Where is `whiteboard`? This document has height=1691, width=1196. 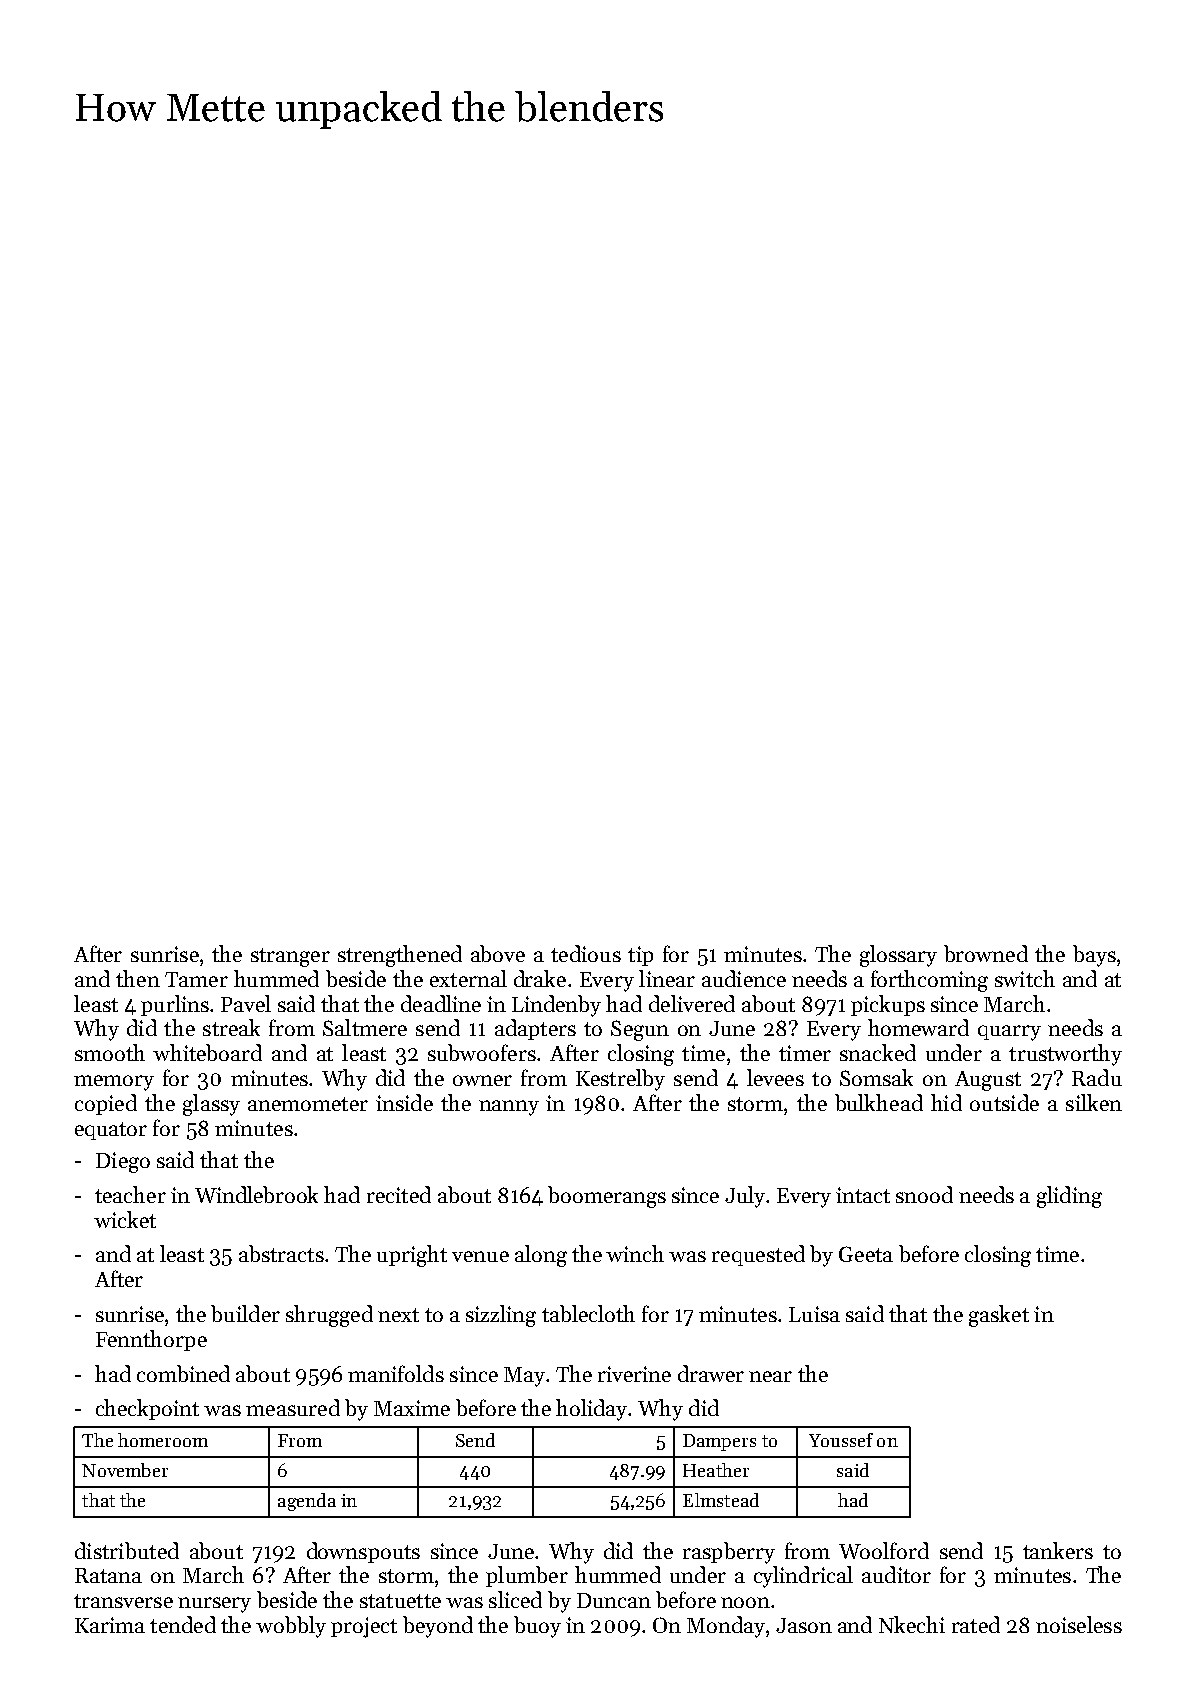 whiteboard is located at coordinates (207, 1052).
